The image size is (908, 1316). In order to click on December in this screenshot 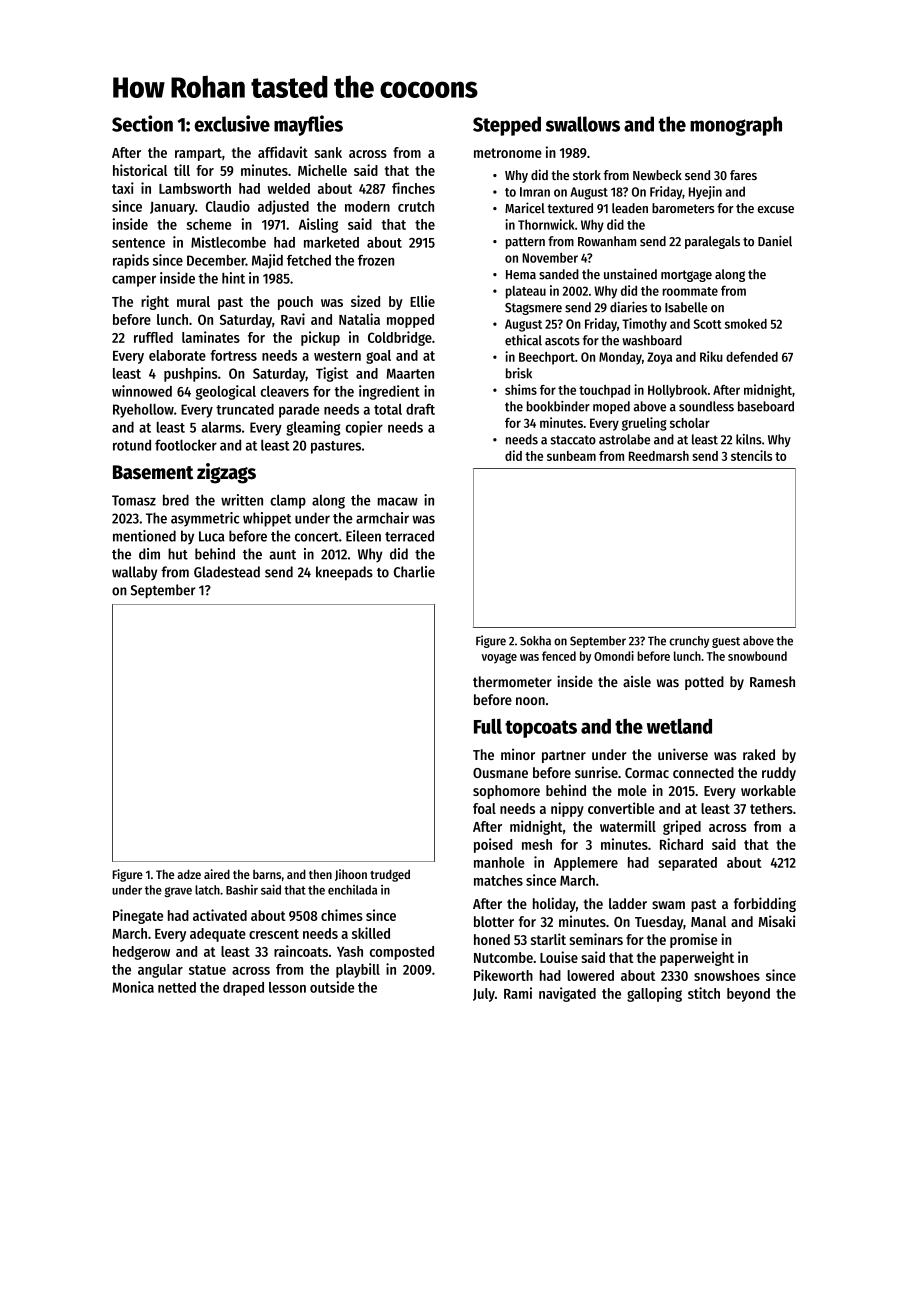, I will do `click(216, 260)`.
